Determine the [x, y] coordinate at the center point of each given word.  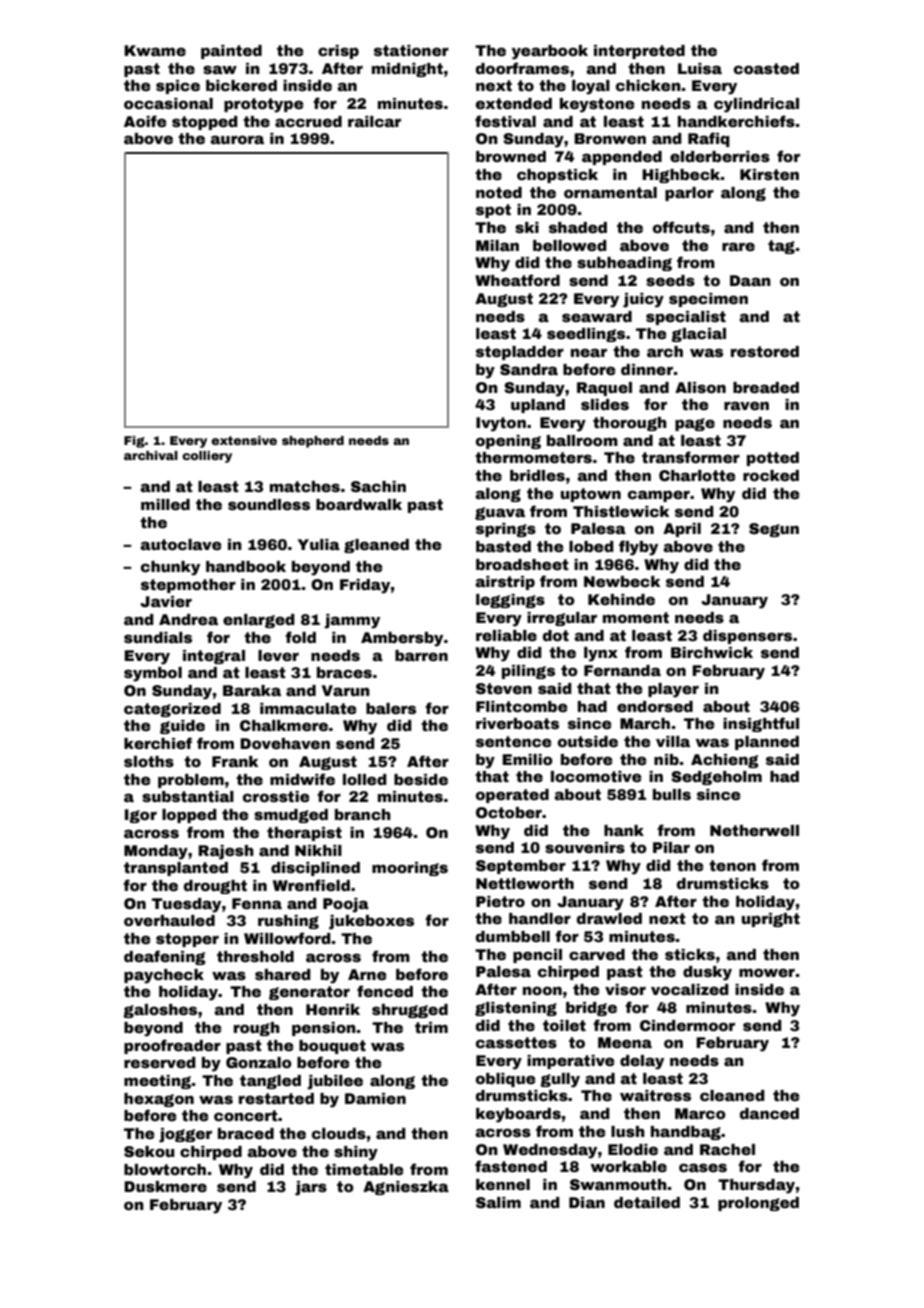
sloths [149, 761]
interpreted [639, 52]
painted [231, 52]
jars [311, 1188]
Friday [365, 586]
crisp [338, 52]
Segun [774, 530]
